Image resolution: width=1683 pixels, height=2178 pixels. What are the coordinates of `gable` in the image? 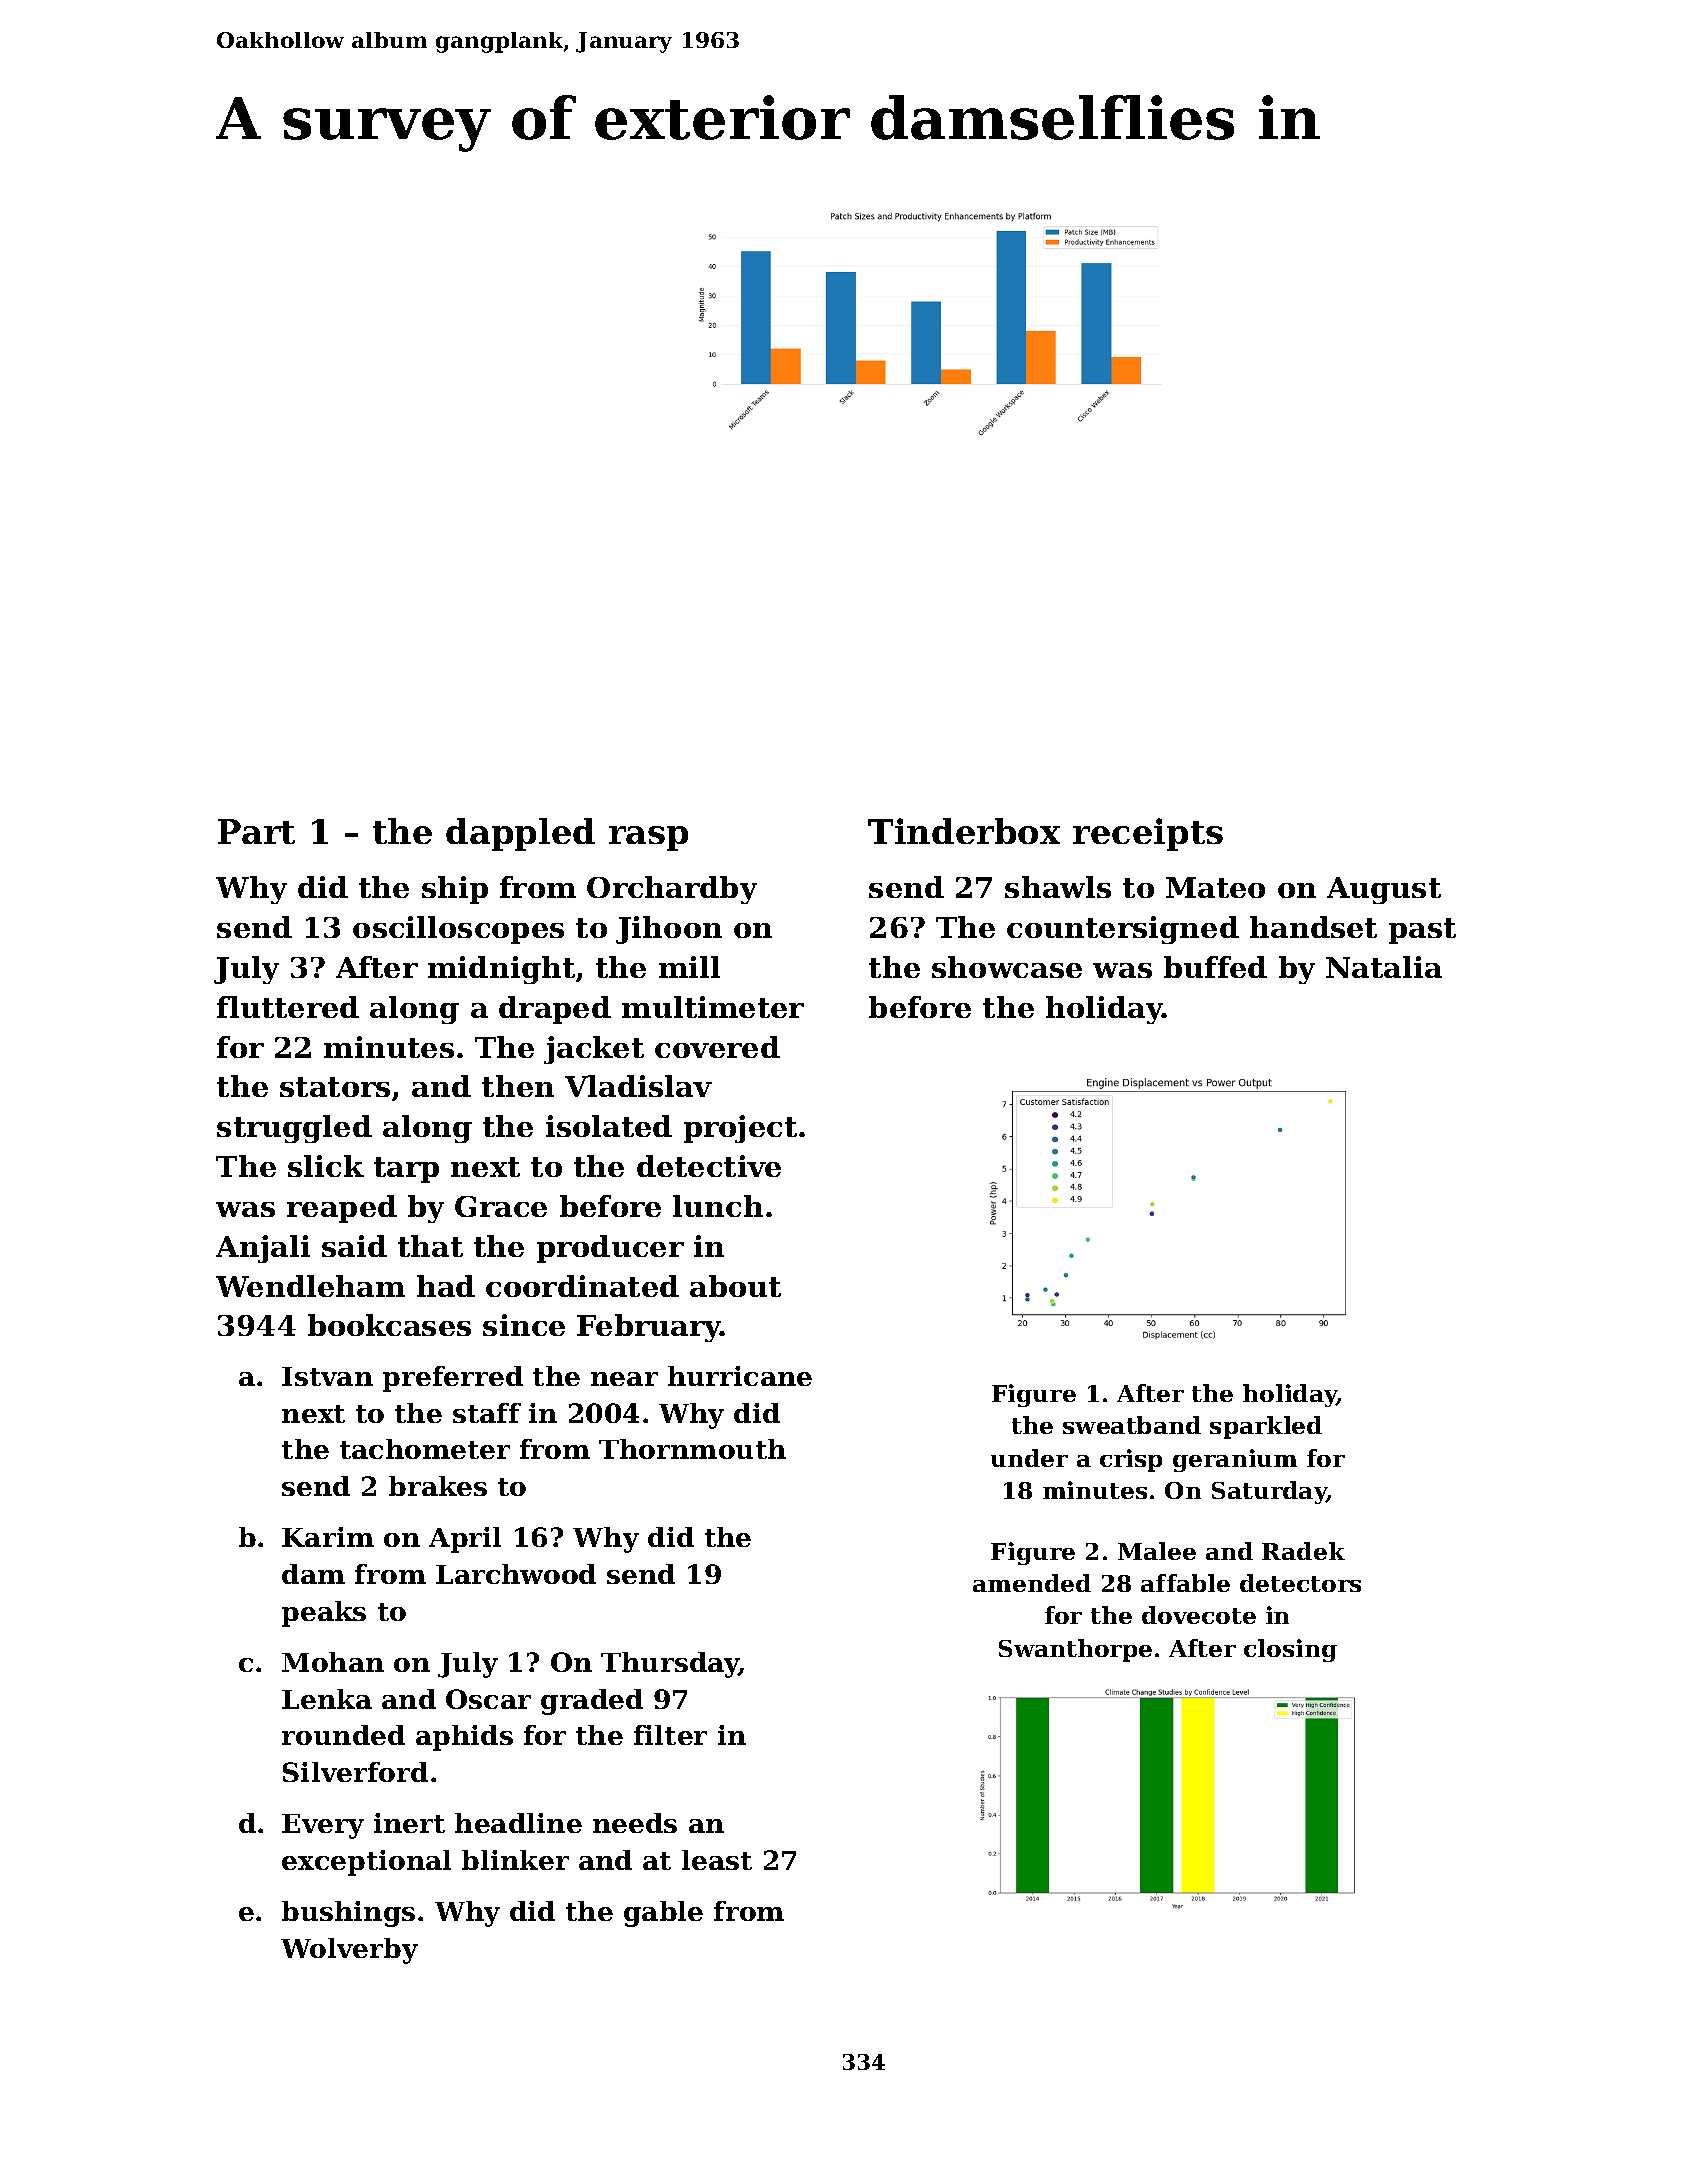 It's located at (663, 1914).
